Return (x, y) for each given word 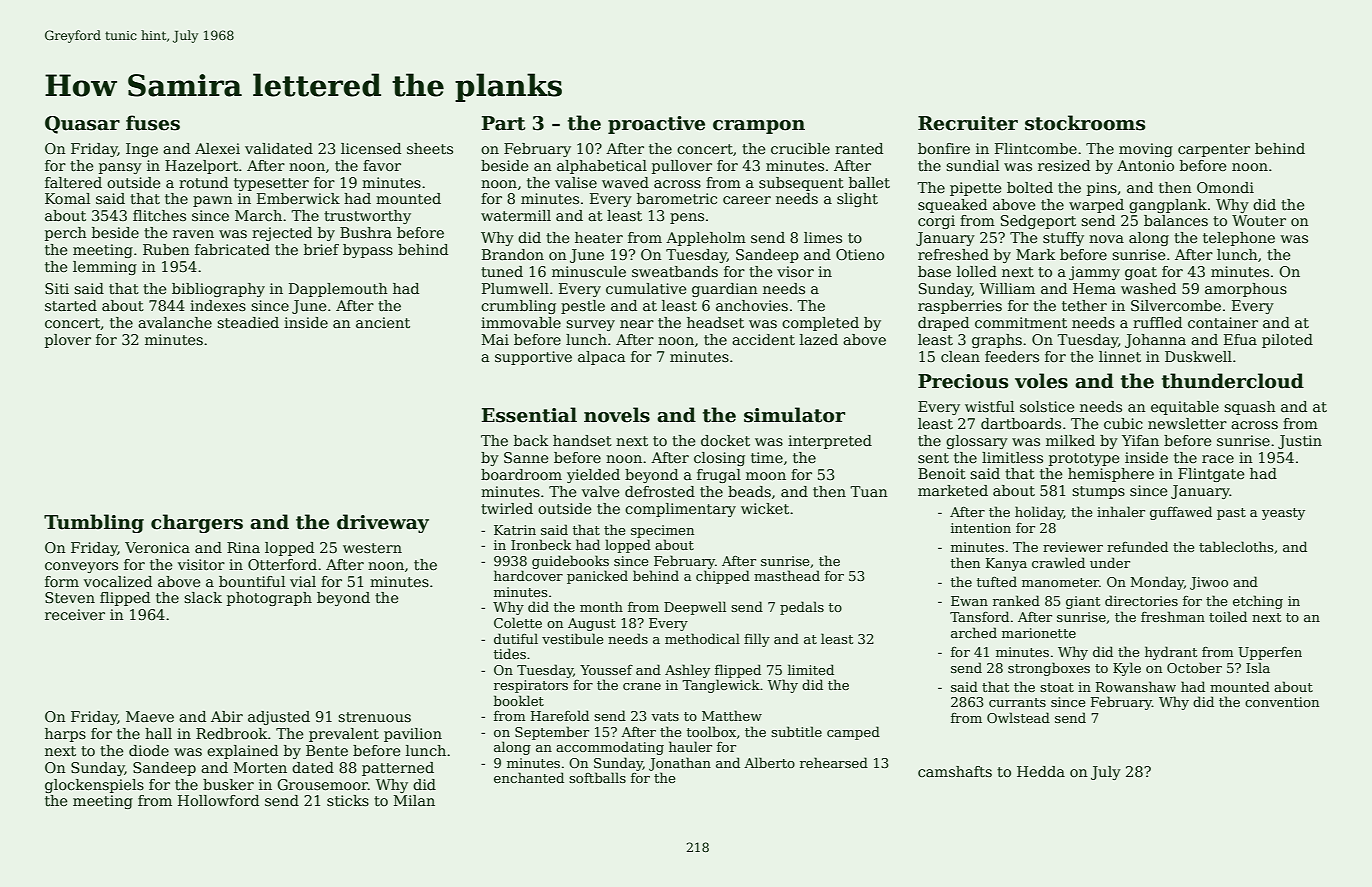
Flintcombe (1036, 148)
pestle (583, 307)
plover (68, 341)
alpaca (601, 358)
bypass (368, 251)
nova (1106, 239)
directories (1141, 600)
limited (811, 669)
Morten (260, 767)
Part (503, 123)
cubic (1123, 423)
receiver (75, 614)
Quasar (82, 125)
